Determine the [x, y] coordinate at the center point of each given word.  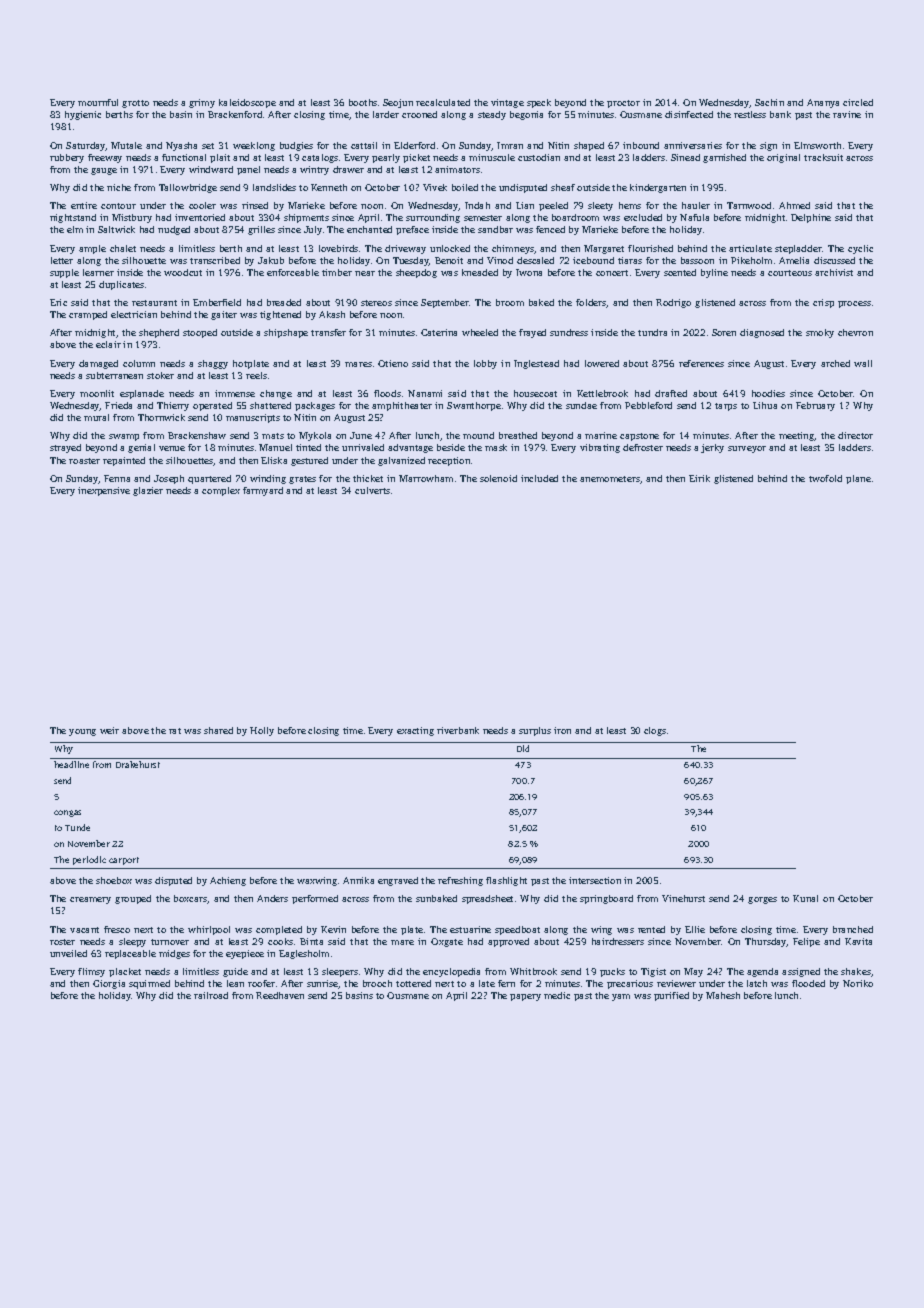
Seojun [398, 103]
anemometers [610, 479]
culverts [372, 490]
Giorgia [109, 984]
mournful [98, 102]
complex [221, 491]
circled [858, 102]
